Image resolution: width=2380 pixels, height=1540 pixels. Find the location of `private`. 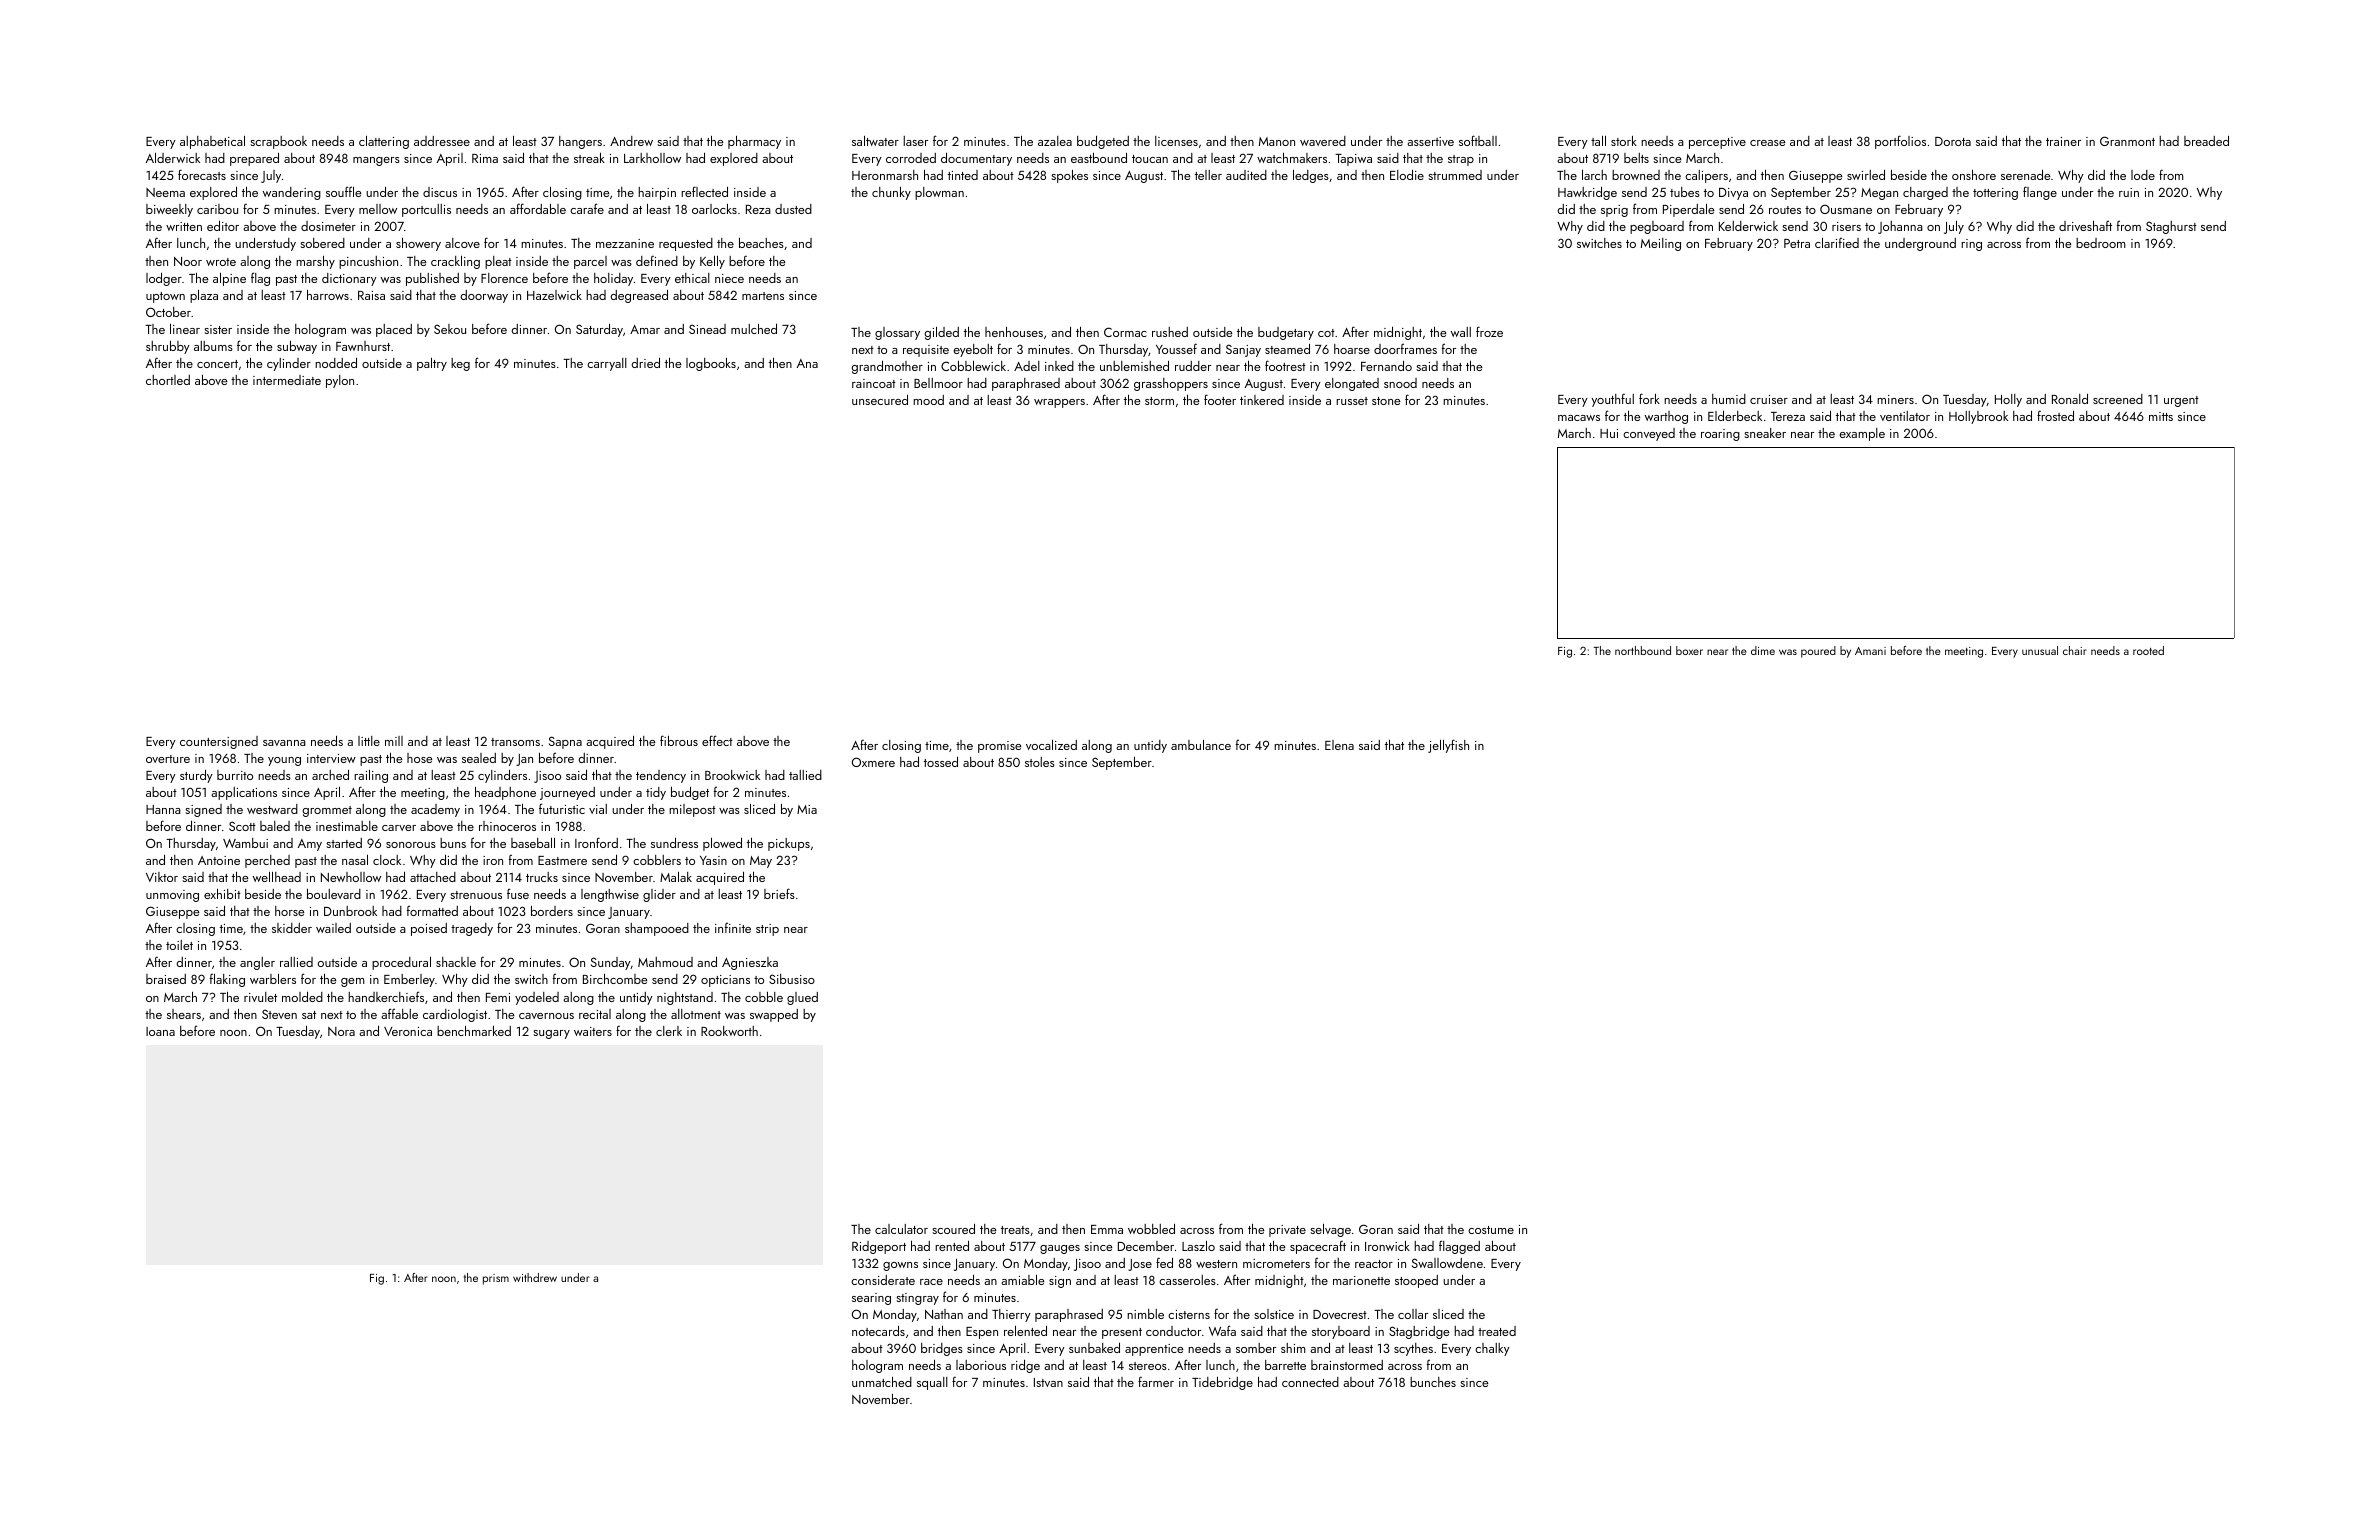

private is located at coordinates (1287, 1231).
